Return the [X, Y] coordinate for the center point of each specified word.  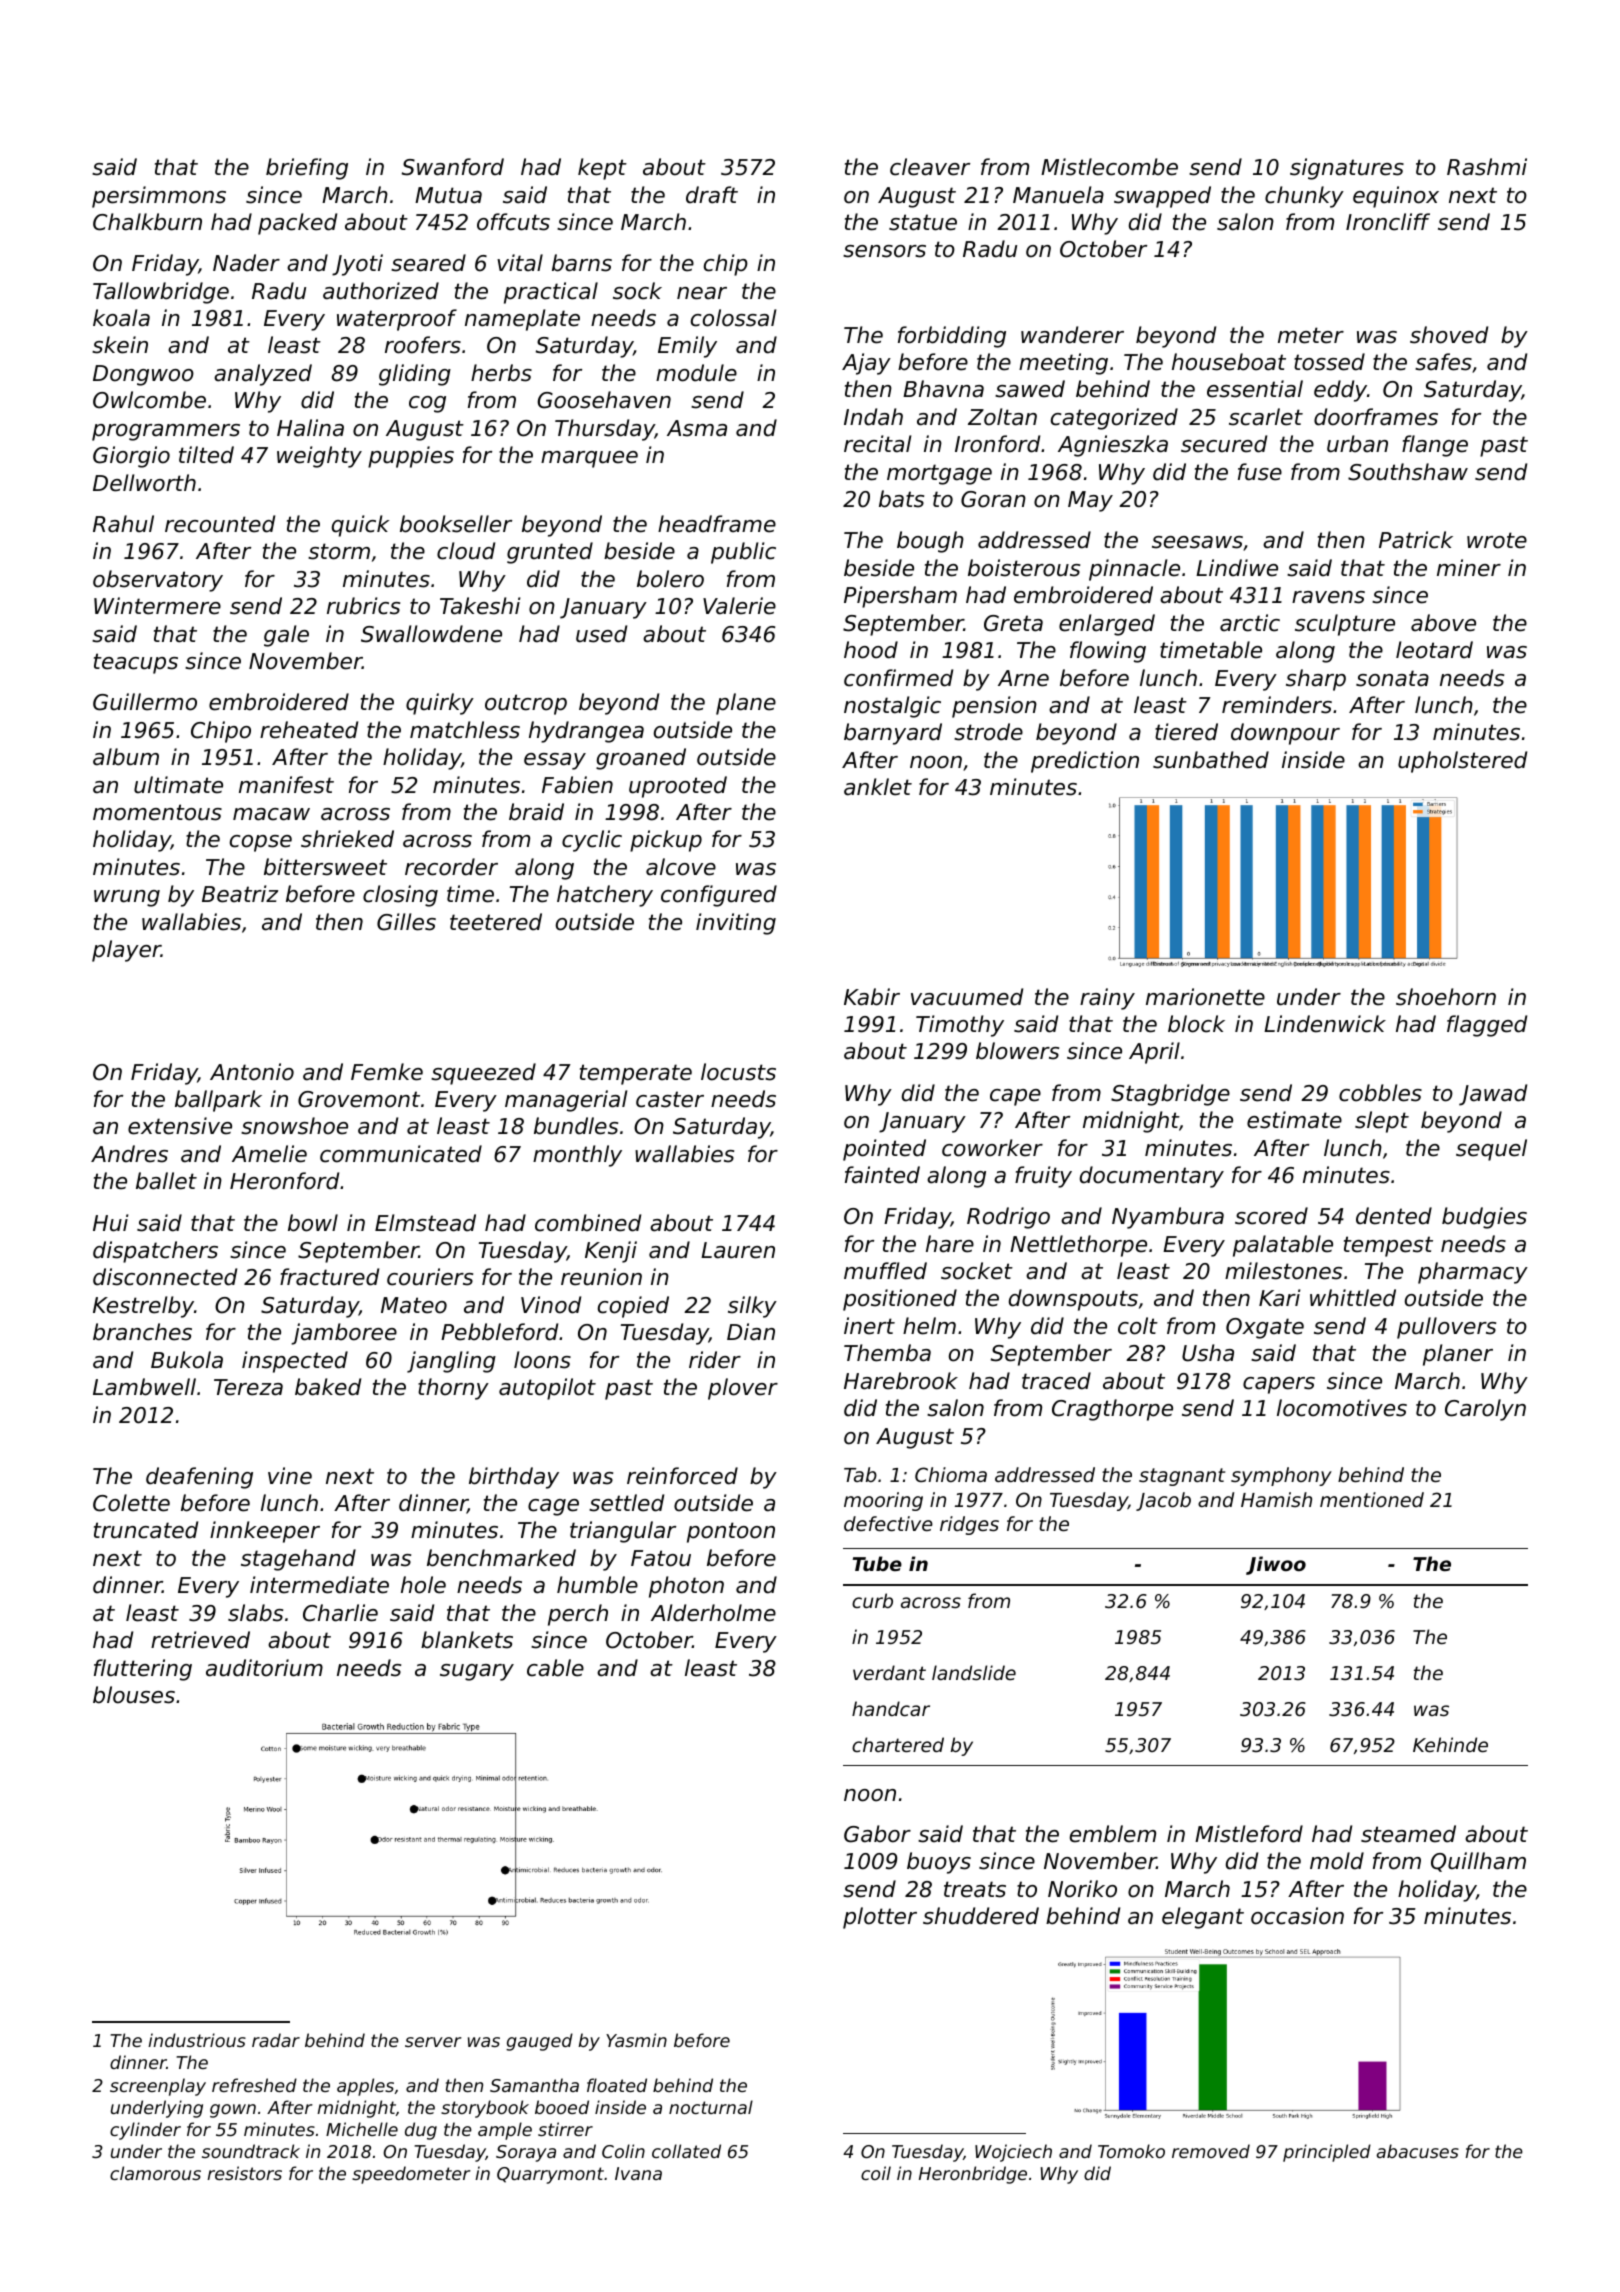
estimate [1294, 1120]
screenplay [158, 2087]
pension [994, 707]
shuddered [981, 1916]
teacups [136, 663]
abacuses [1418, 2151]
